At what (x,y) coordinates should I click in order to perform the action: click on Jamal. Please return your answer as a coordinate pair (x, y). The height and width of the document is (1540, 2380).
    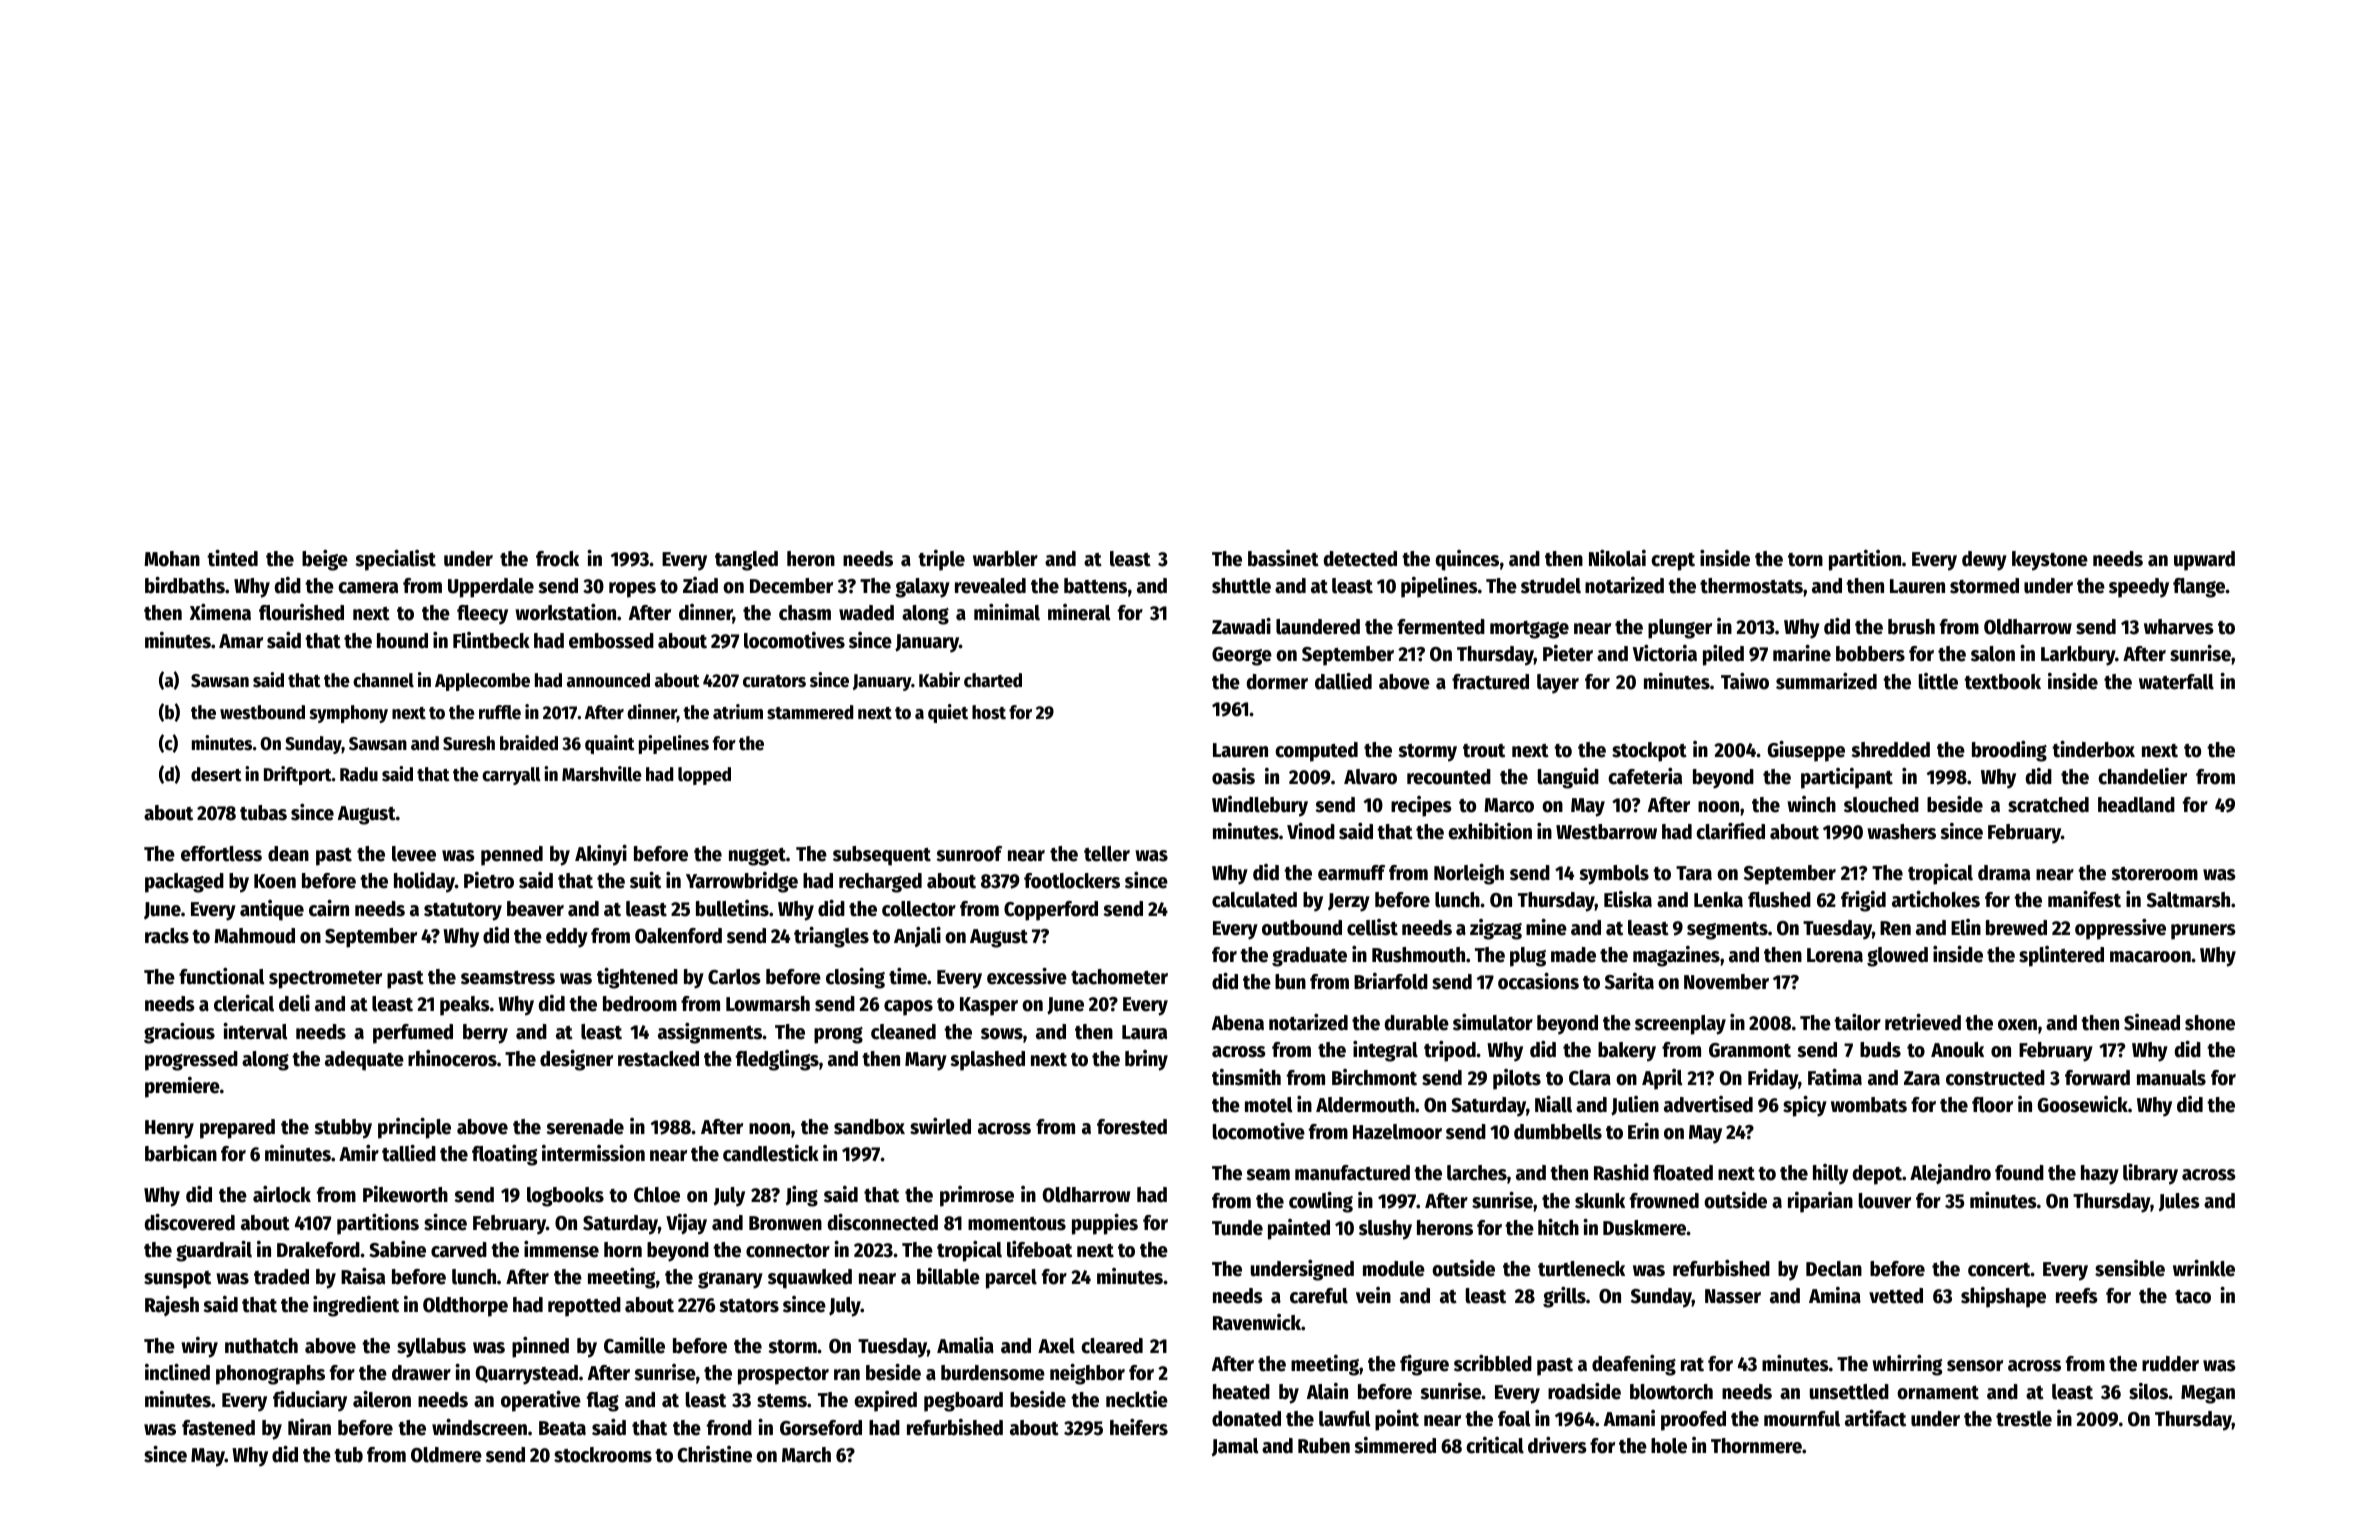
    Looking at the image, I should click on (1235, 1447).
